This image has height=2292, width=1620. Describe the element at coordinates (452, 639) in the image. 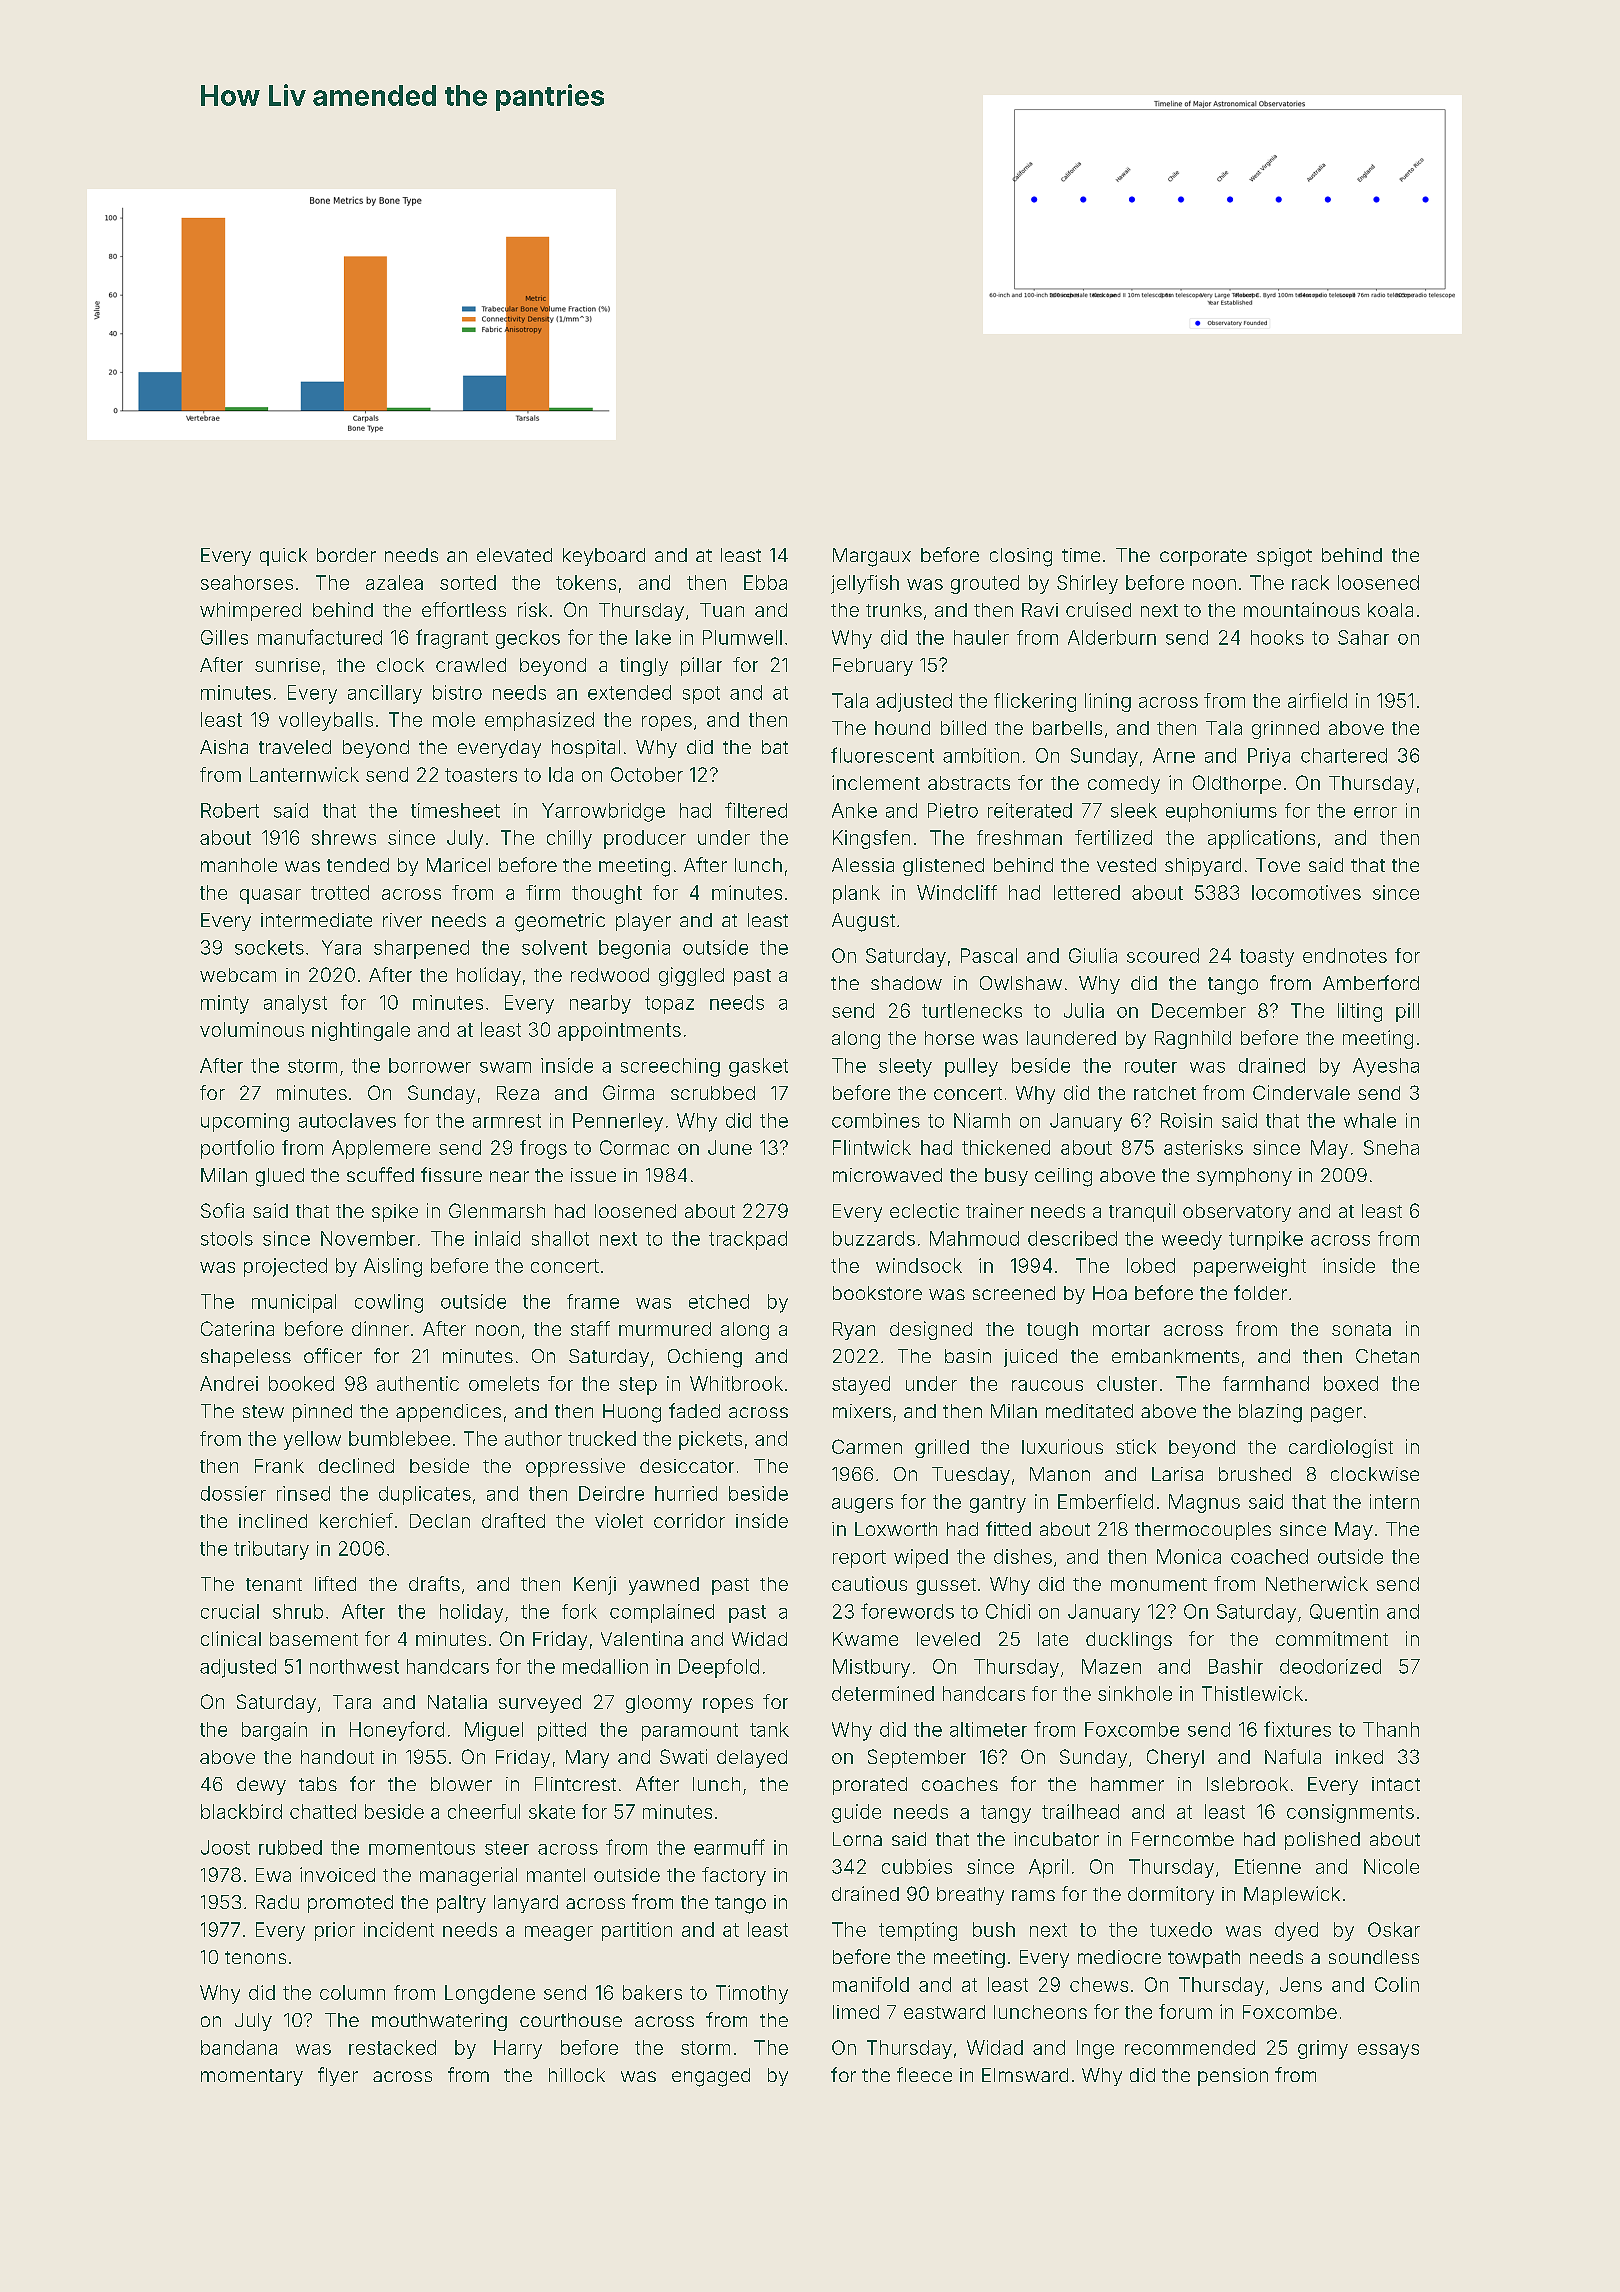

I see `fragrant` at that location.
